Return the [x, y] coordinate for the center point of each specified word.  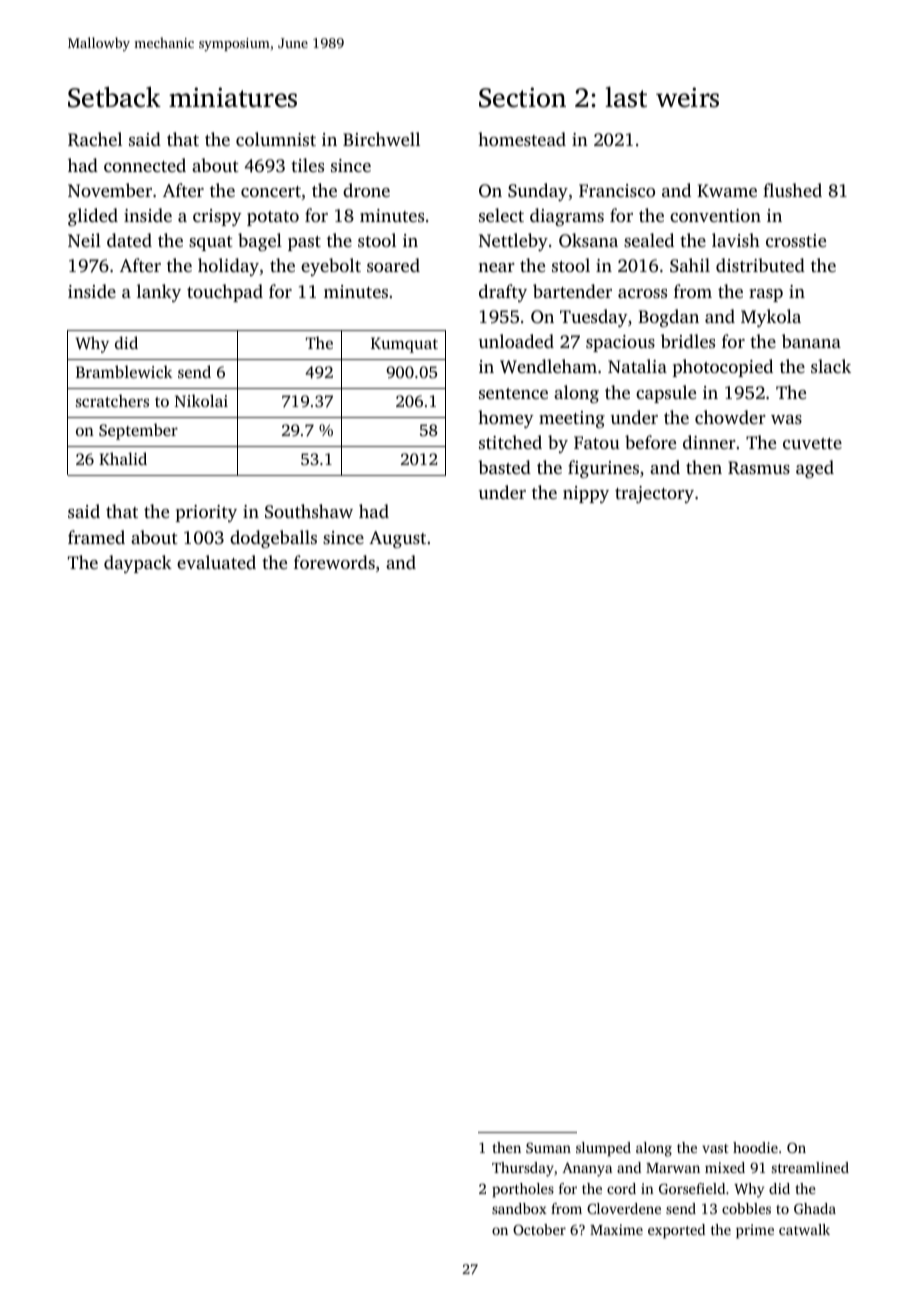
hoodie [755, 1147]
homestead [522, 139]
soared [393, 265]
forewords [334, 562]
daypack [138, 564]
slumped [603, 1149]
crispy [217, 217]
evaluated [216, 562]
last [626, 97]
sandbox [519, 1208]
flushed [792, 190]
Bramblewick [124, 371]
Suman [548, 1147]
